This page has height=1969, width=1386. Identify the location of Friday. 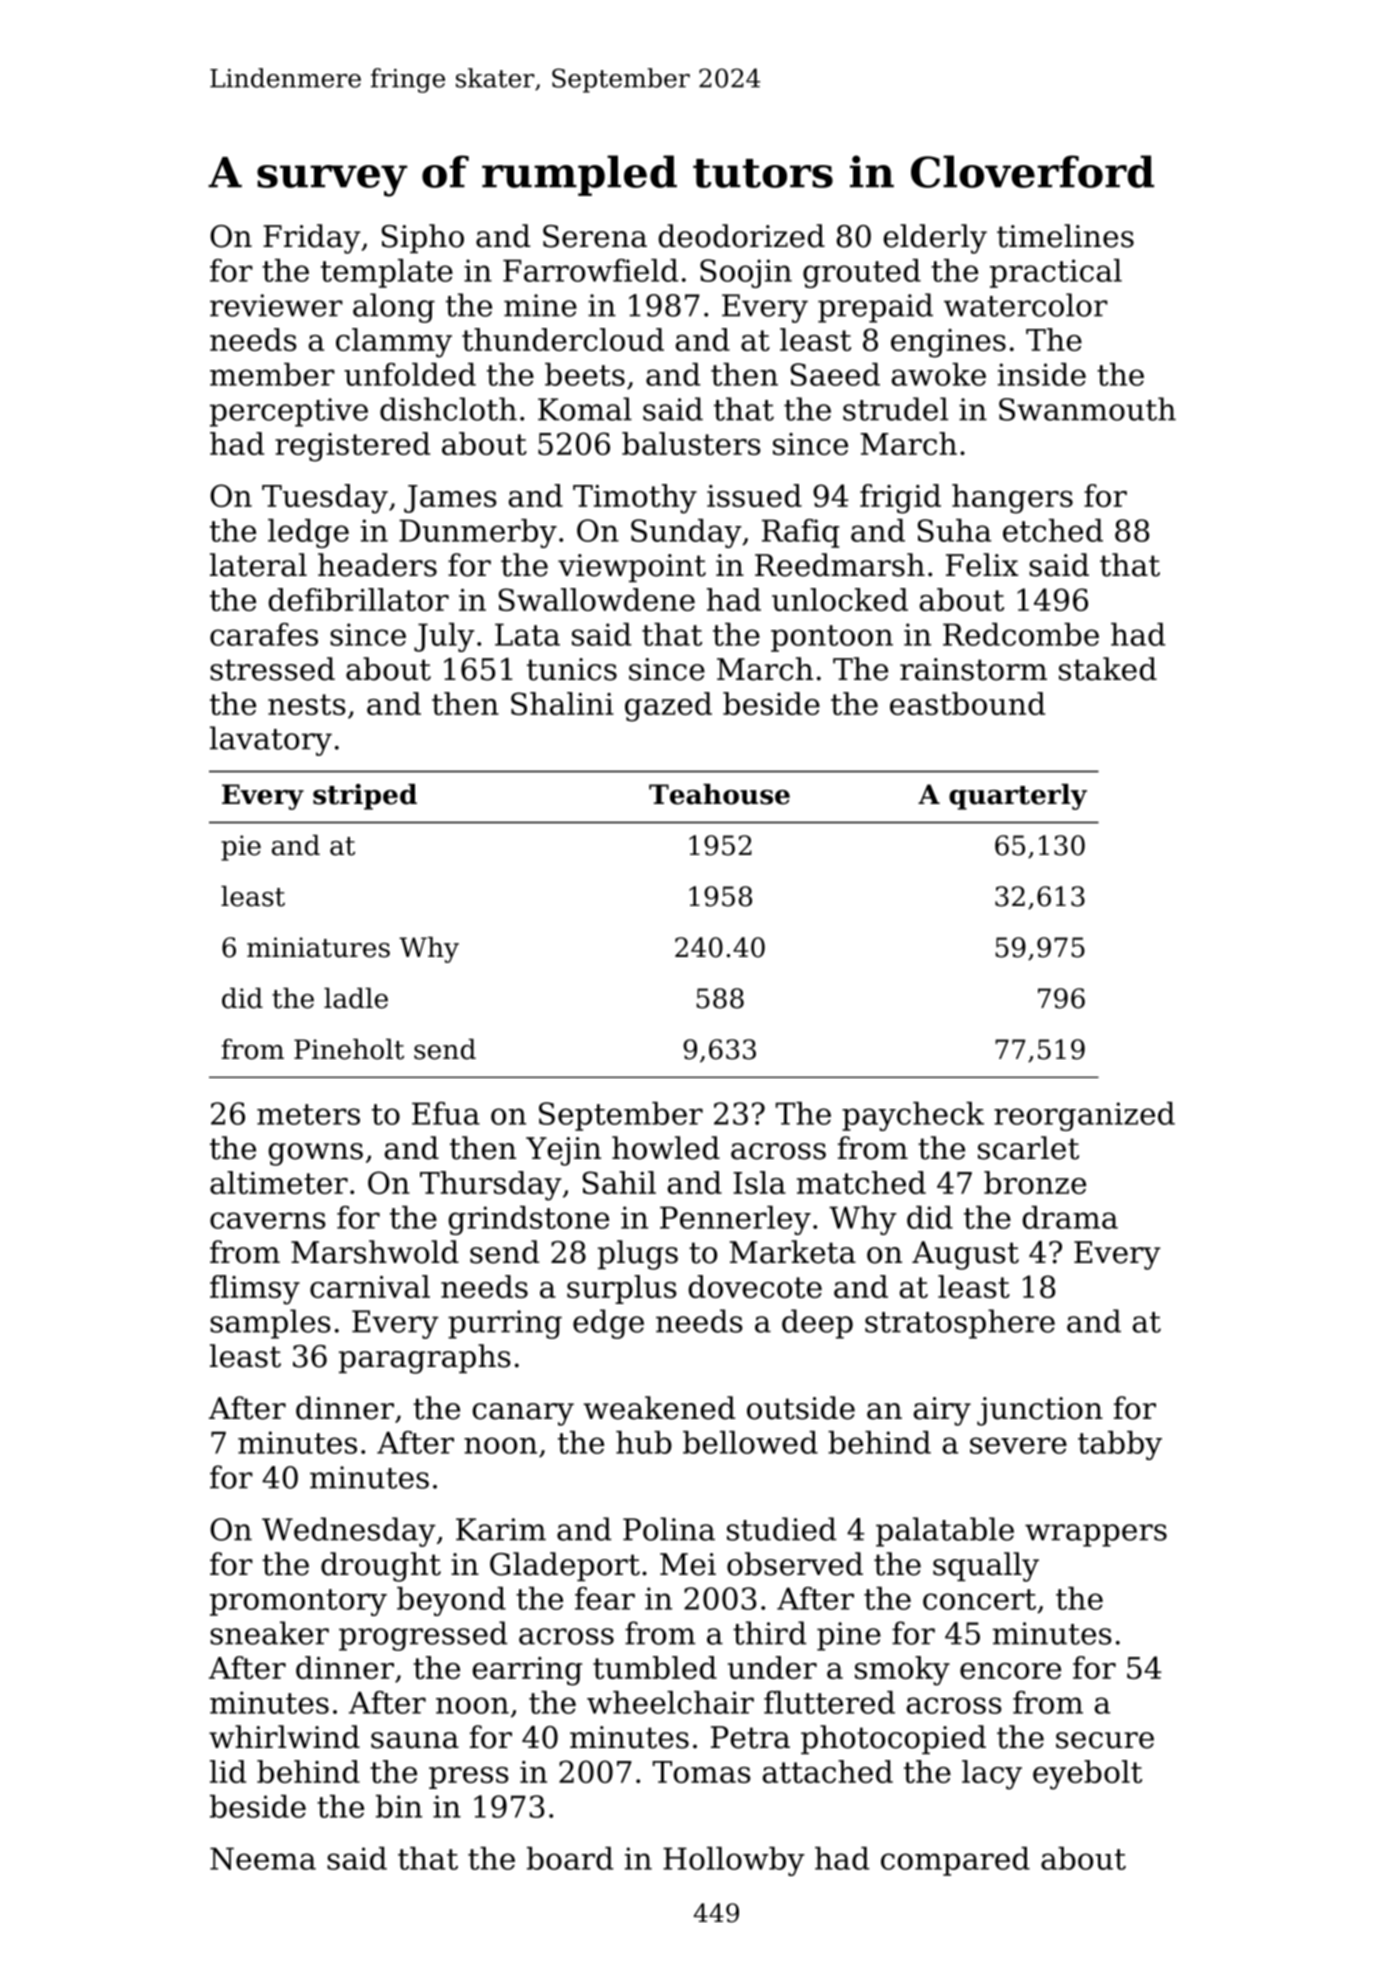
(312, 239).
